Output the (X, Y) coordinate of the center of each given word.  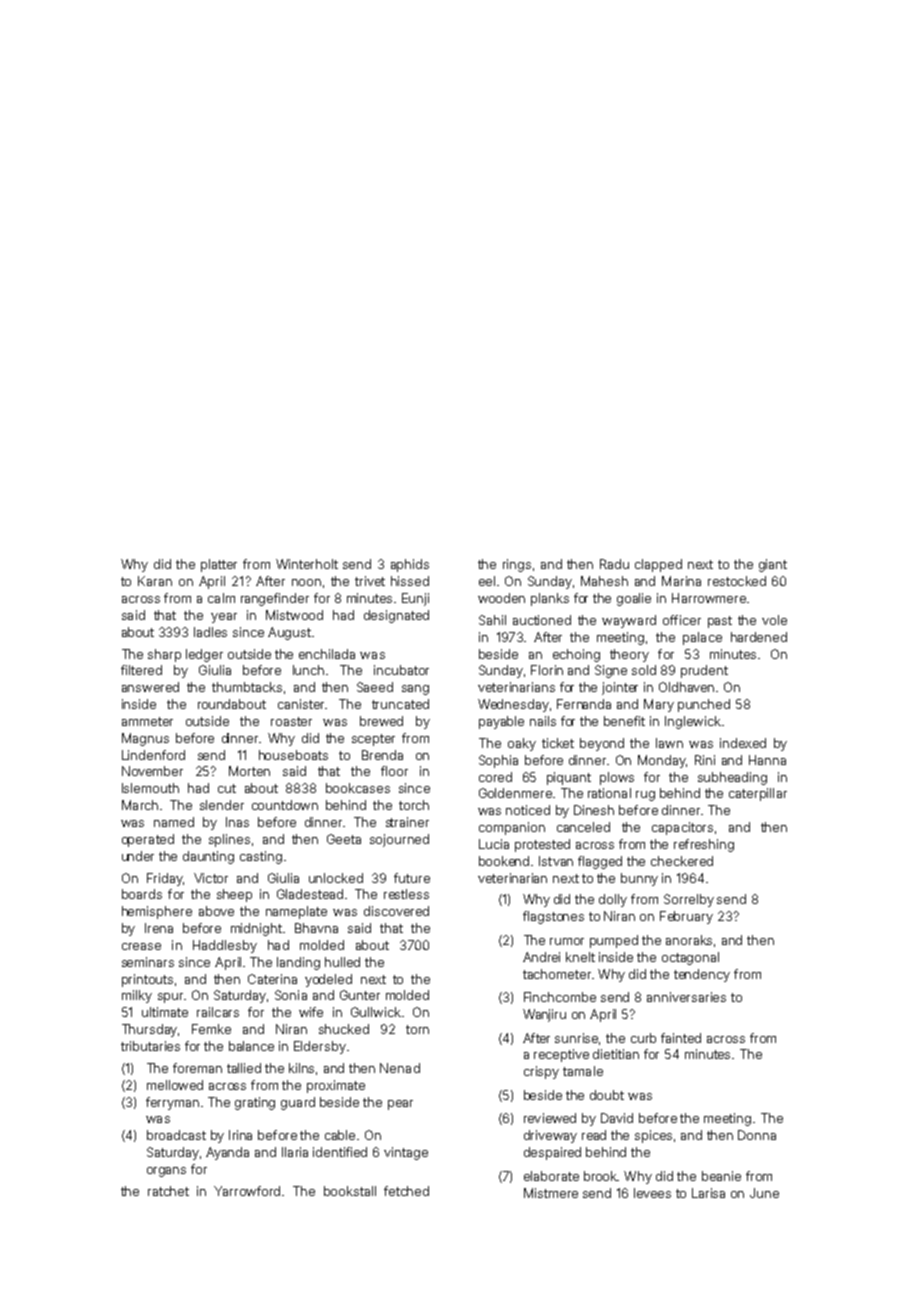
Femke (211, 1029)
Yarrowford (247, 1191)
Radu (614, 564)
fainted (681, 1038)
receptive (561, 1055)
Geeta (344, 839)
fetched (406, 1191)
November (152, 771)
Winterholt (307, 564)
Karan (155, 581)
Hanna (767, 760)
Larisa (708, 1193)
